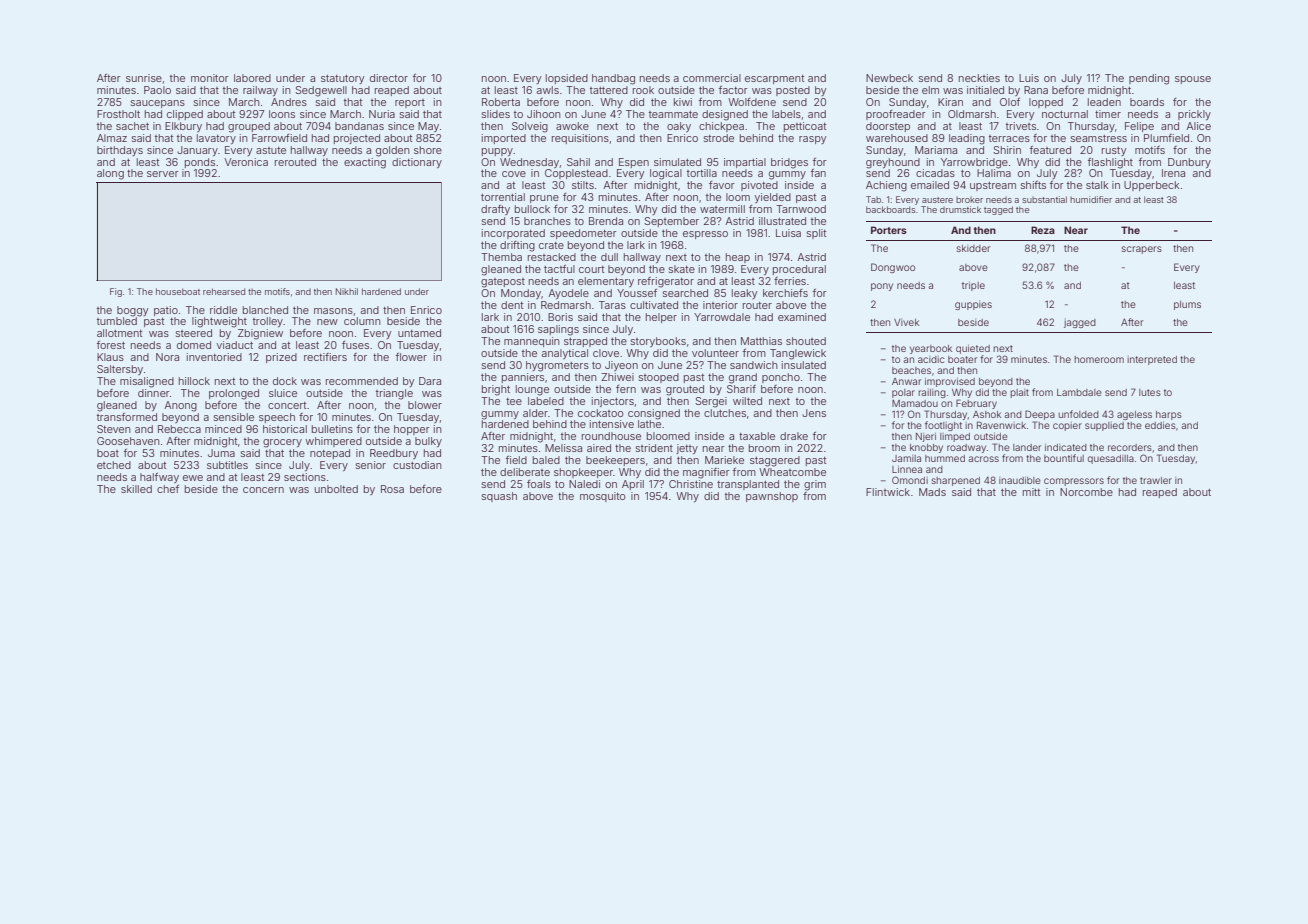 The height and width of the screenshot is (924, 1308). Describe the element at coordinates (263, 490) in the screenshot. I see `concern` at that location.
